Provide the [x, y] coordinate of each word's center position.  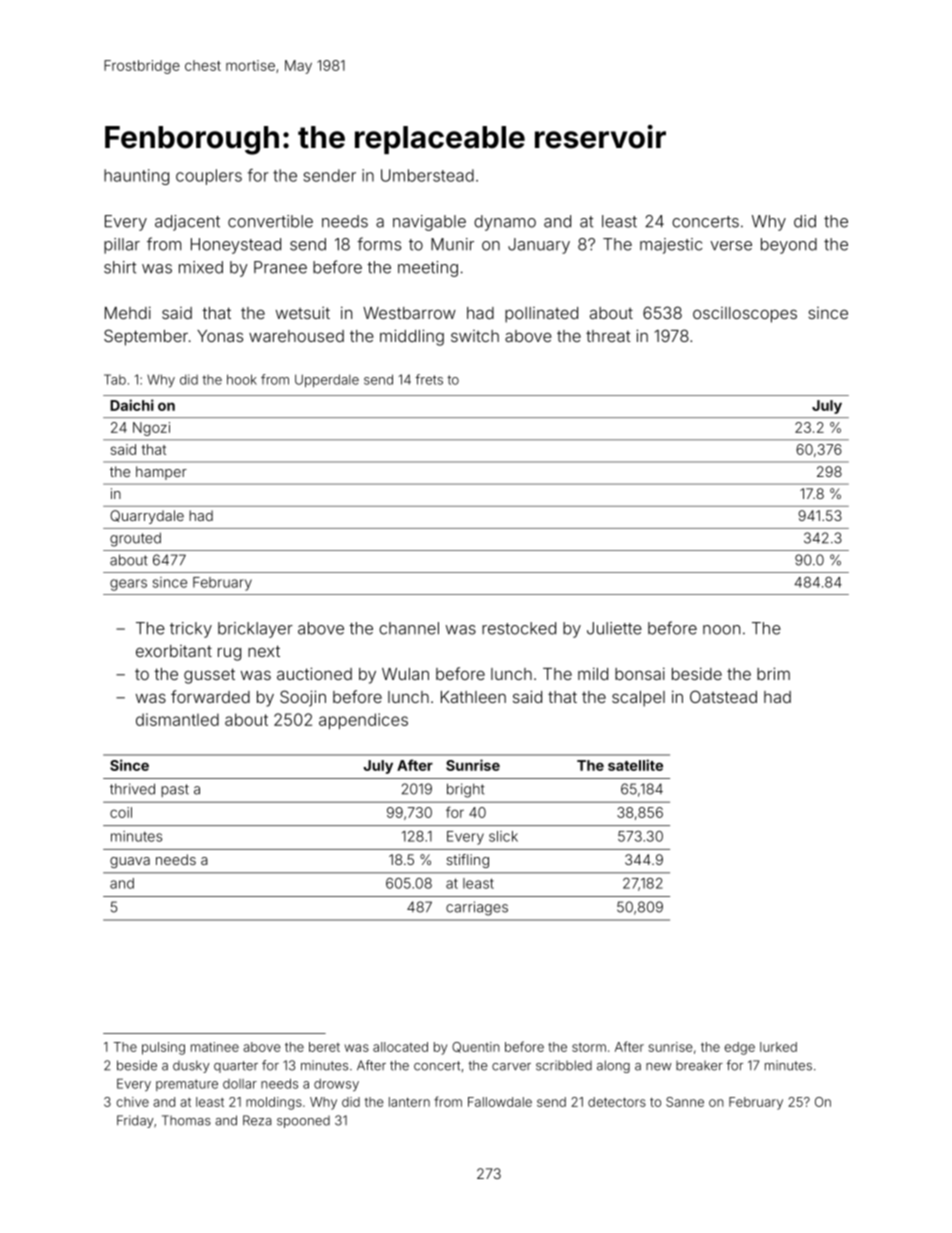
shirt [120, 267]
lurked [778, 1047]
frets [429, 379]
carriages [477, 908]
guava [130, 862]
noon [721, 630]
